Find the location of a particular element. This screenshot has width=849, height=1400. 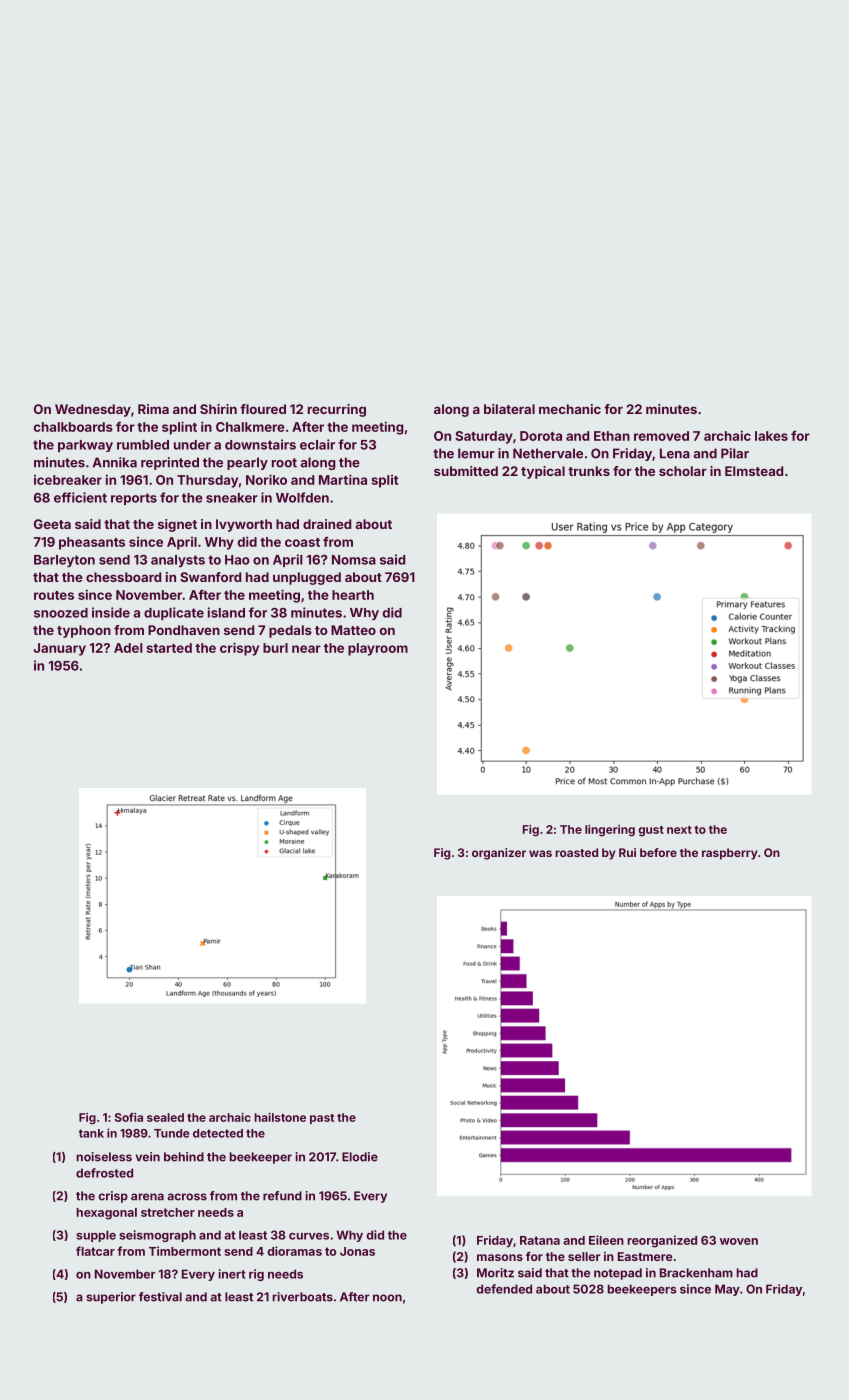

past is located at coordinates (322, 1119).
